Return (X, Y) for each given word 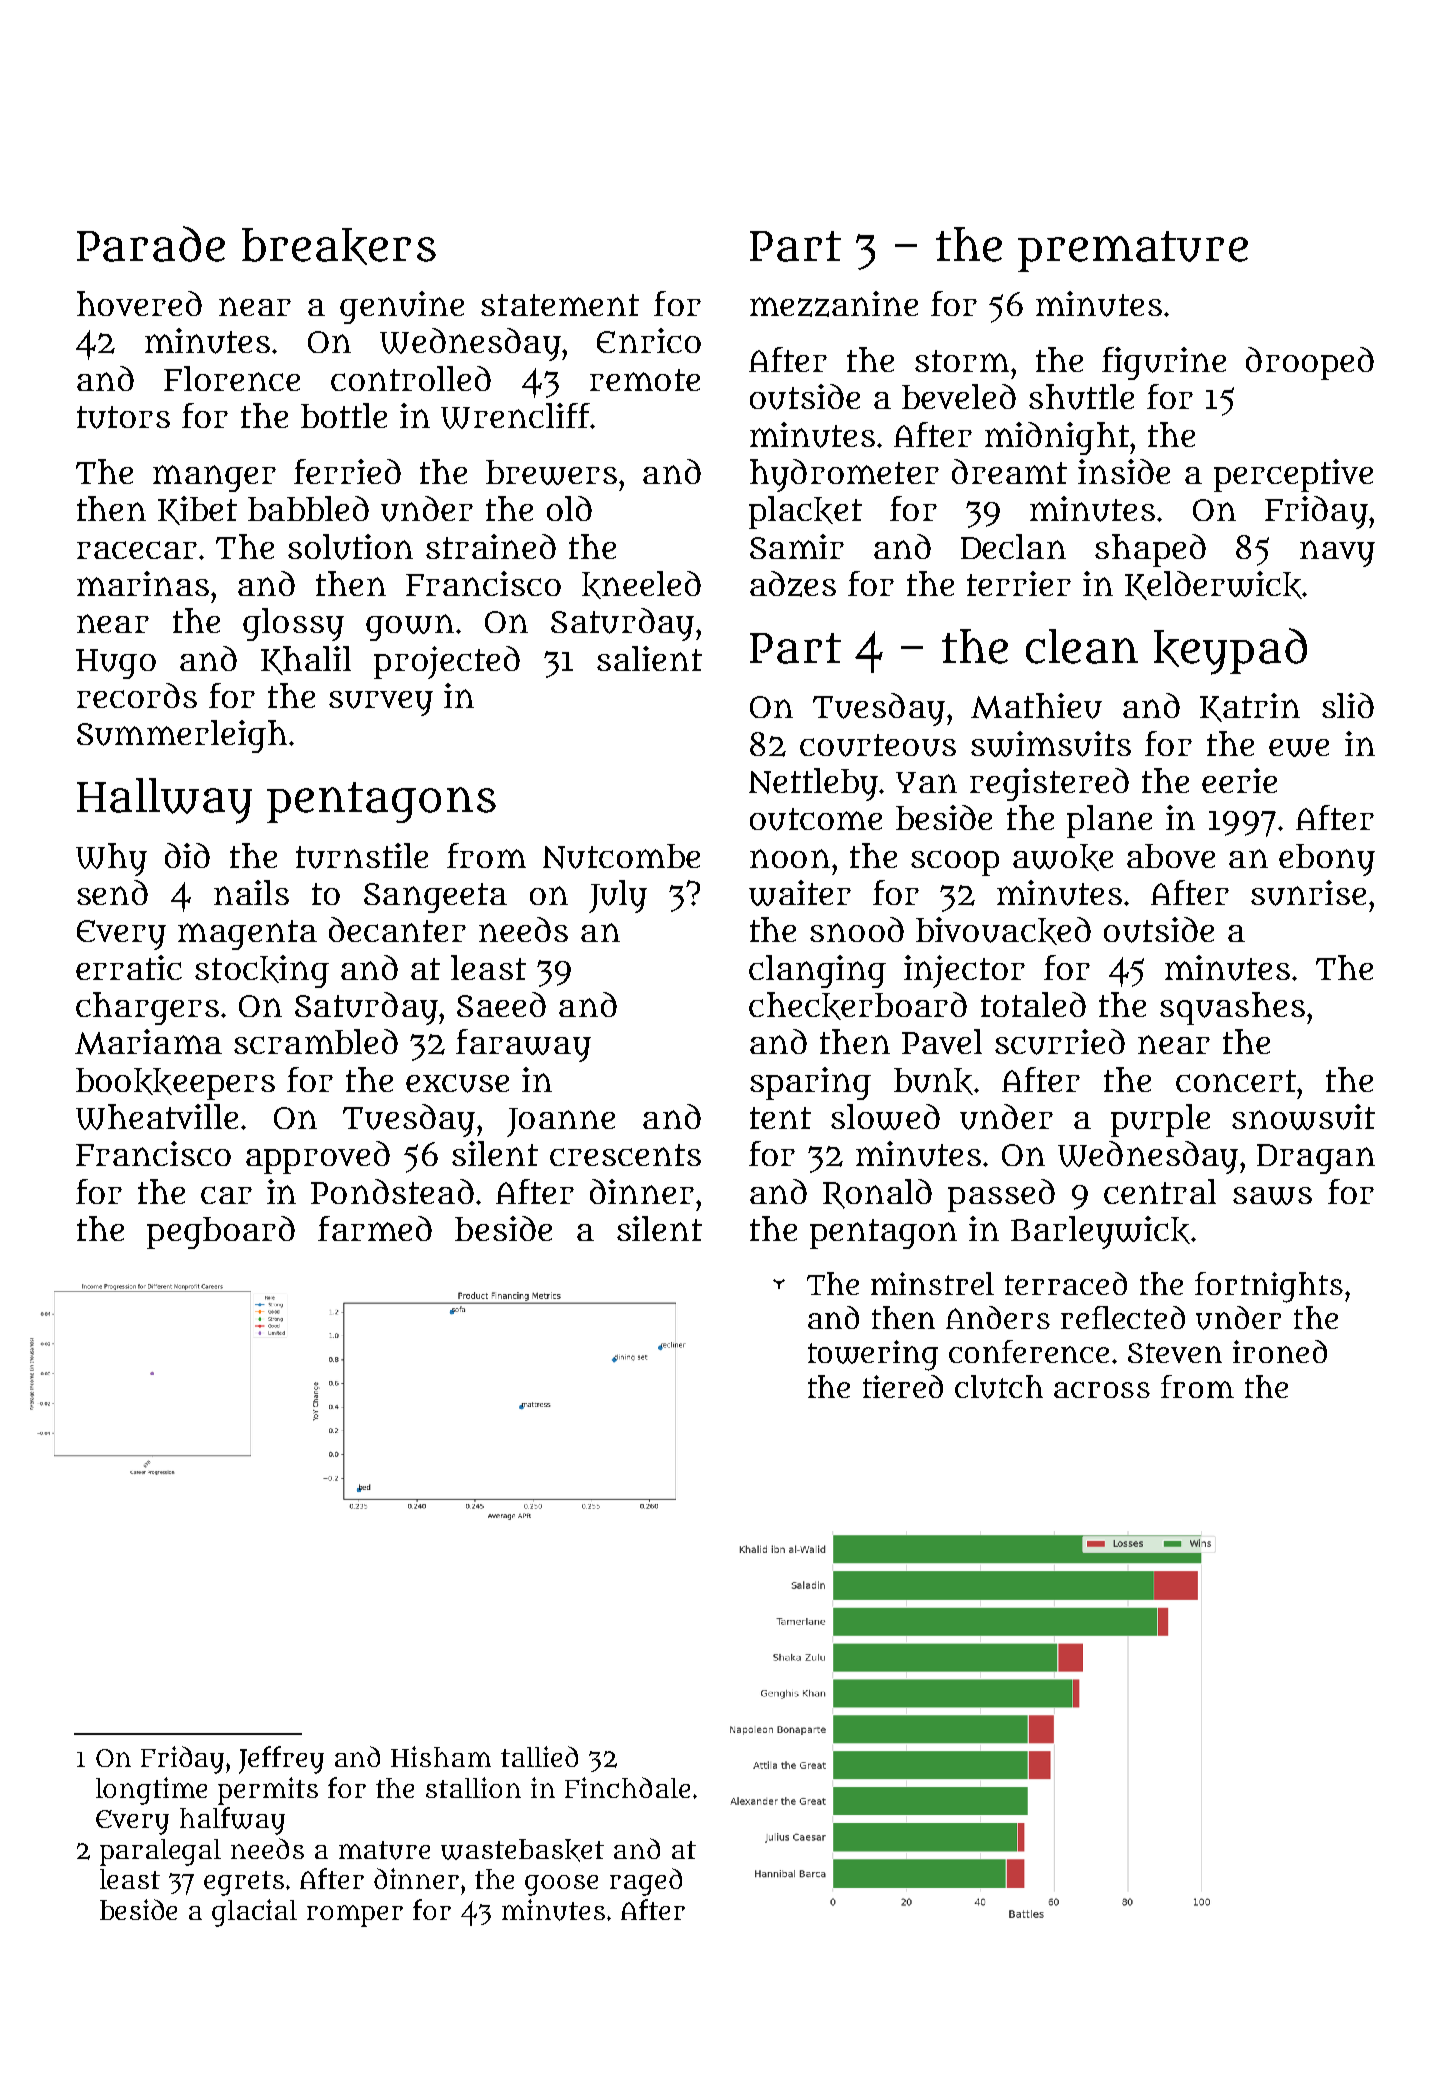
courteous (878, 745)
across (1102, 1390)
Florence (232, 378)
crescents (625, 1155)
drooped (1310, 363)
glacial (254, 1913)
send (112, 892)
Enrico (649, 340)
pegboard (221, 1232)
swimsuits (1051, 744)
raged (646, 1882)
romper (355, 1916)
